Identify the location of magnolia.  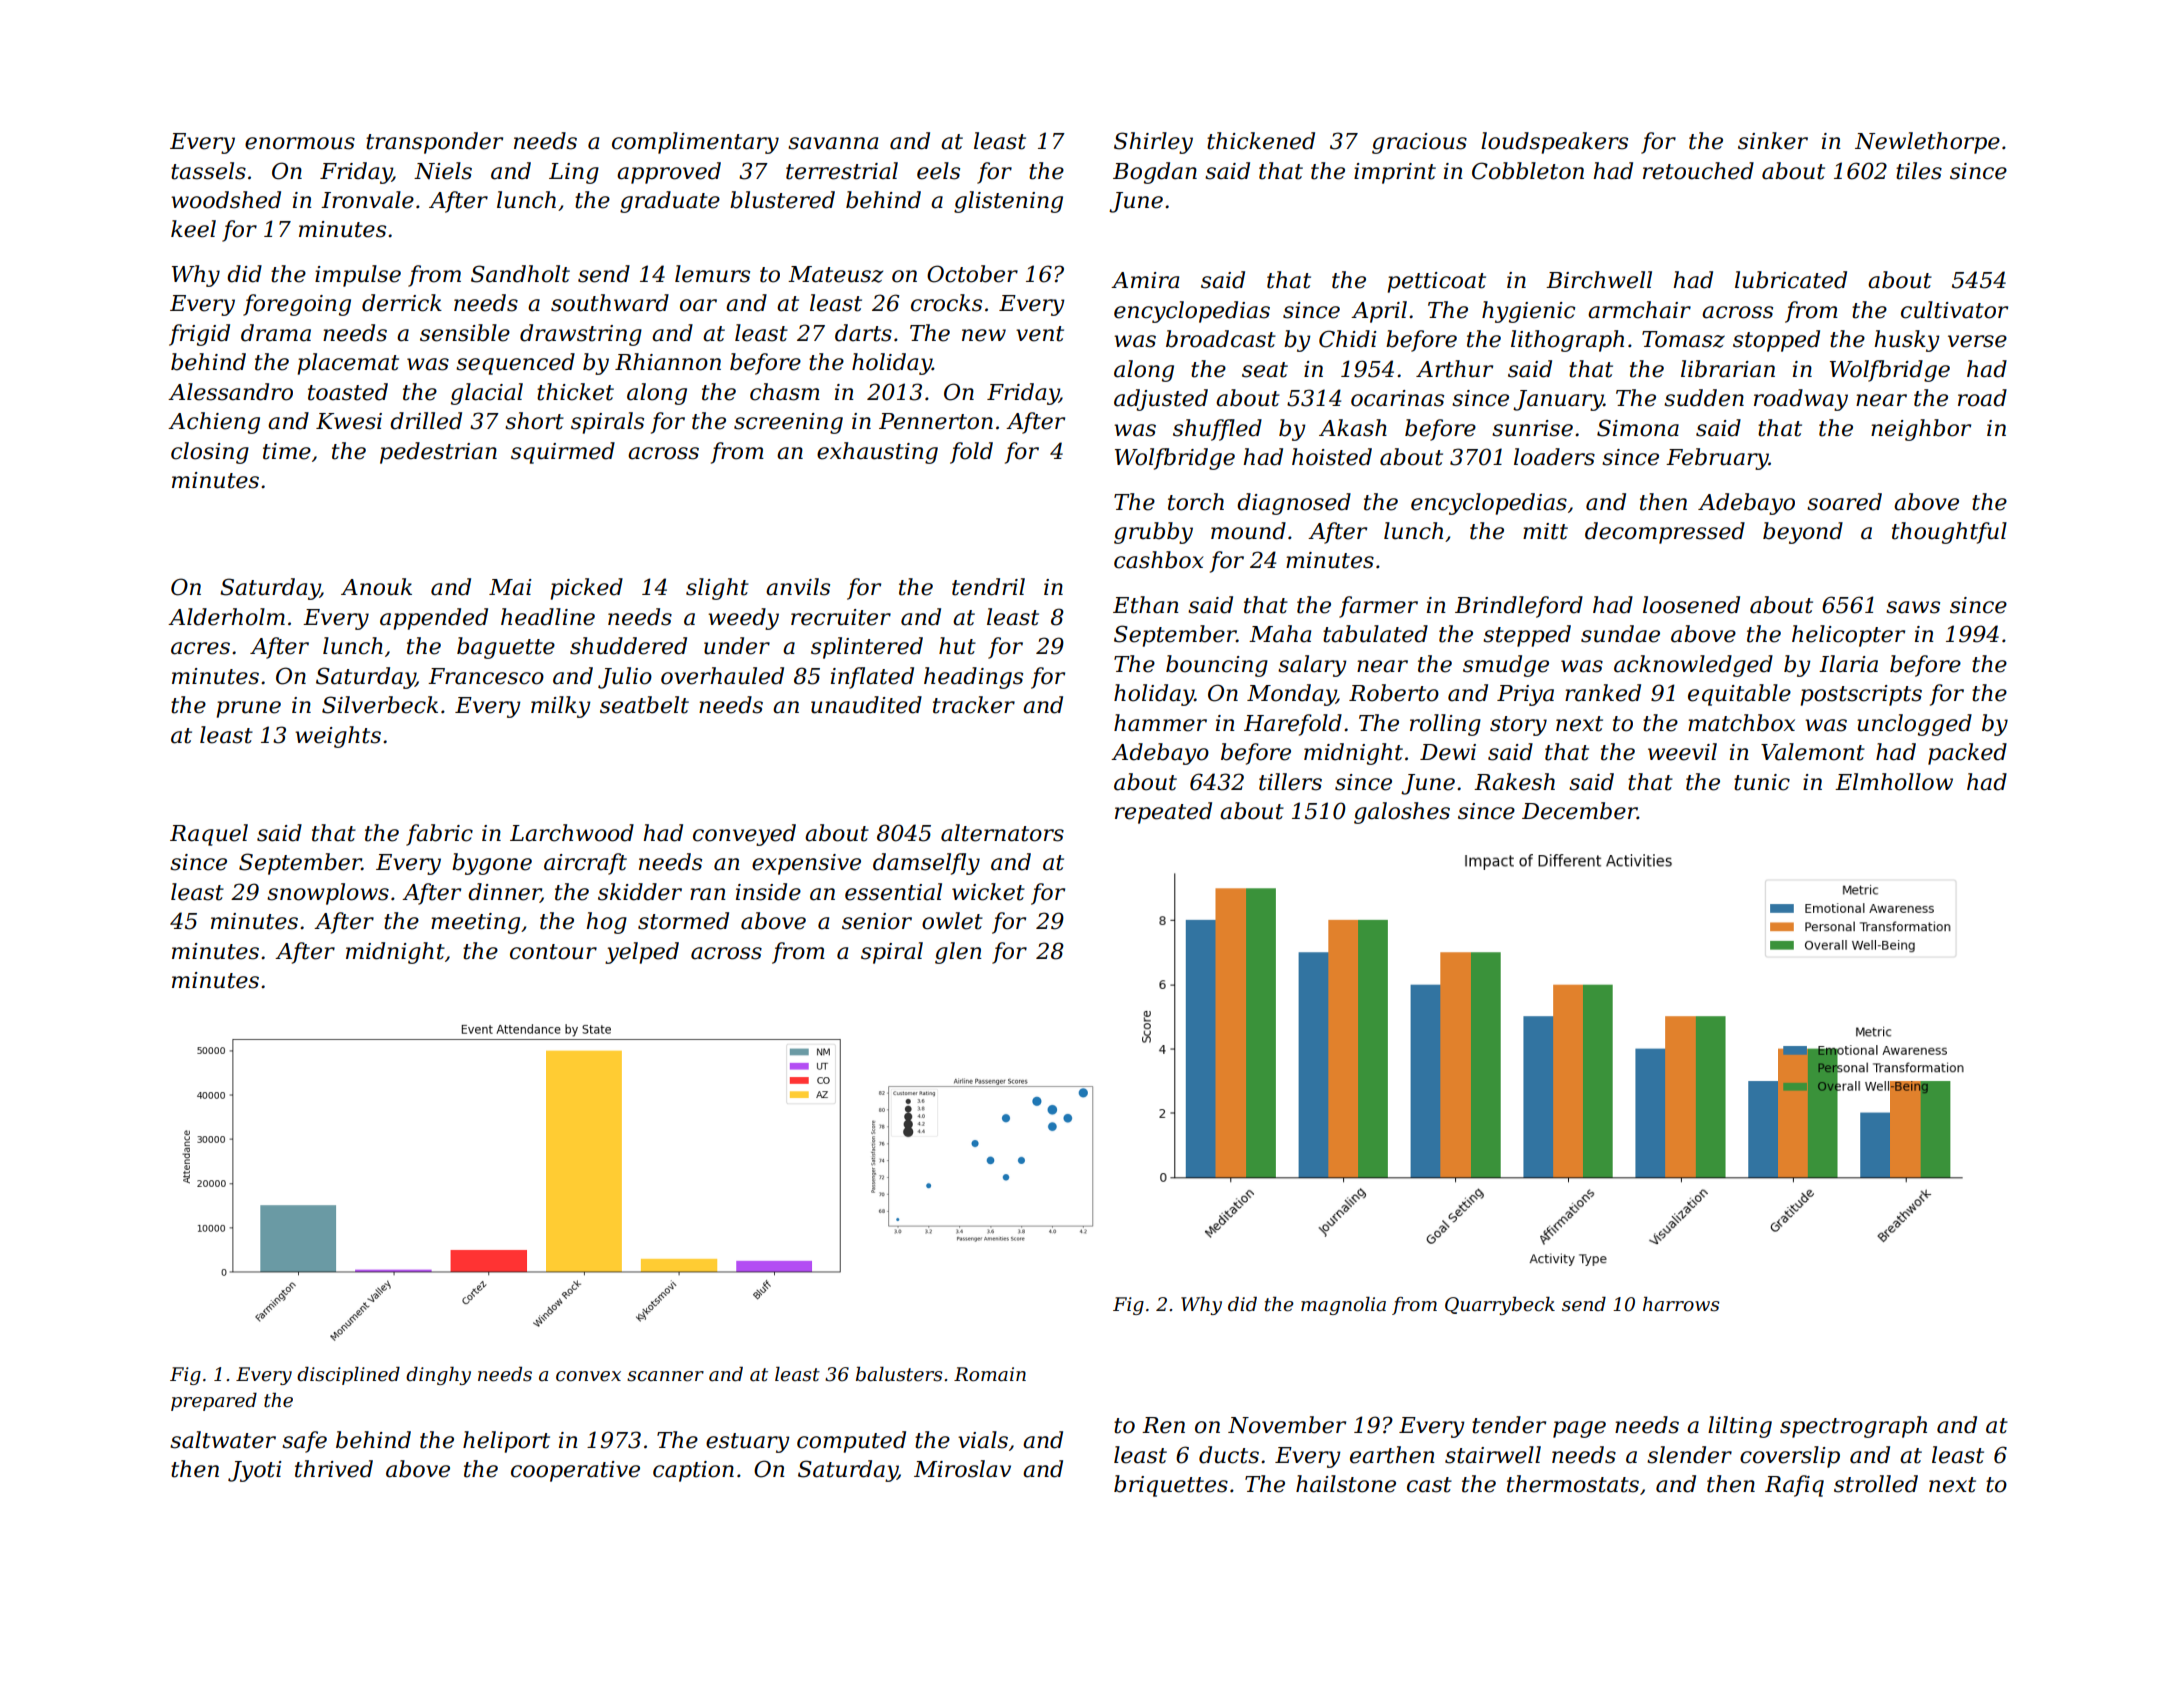
(1343, 1306).
